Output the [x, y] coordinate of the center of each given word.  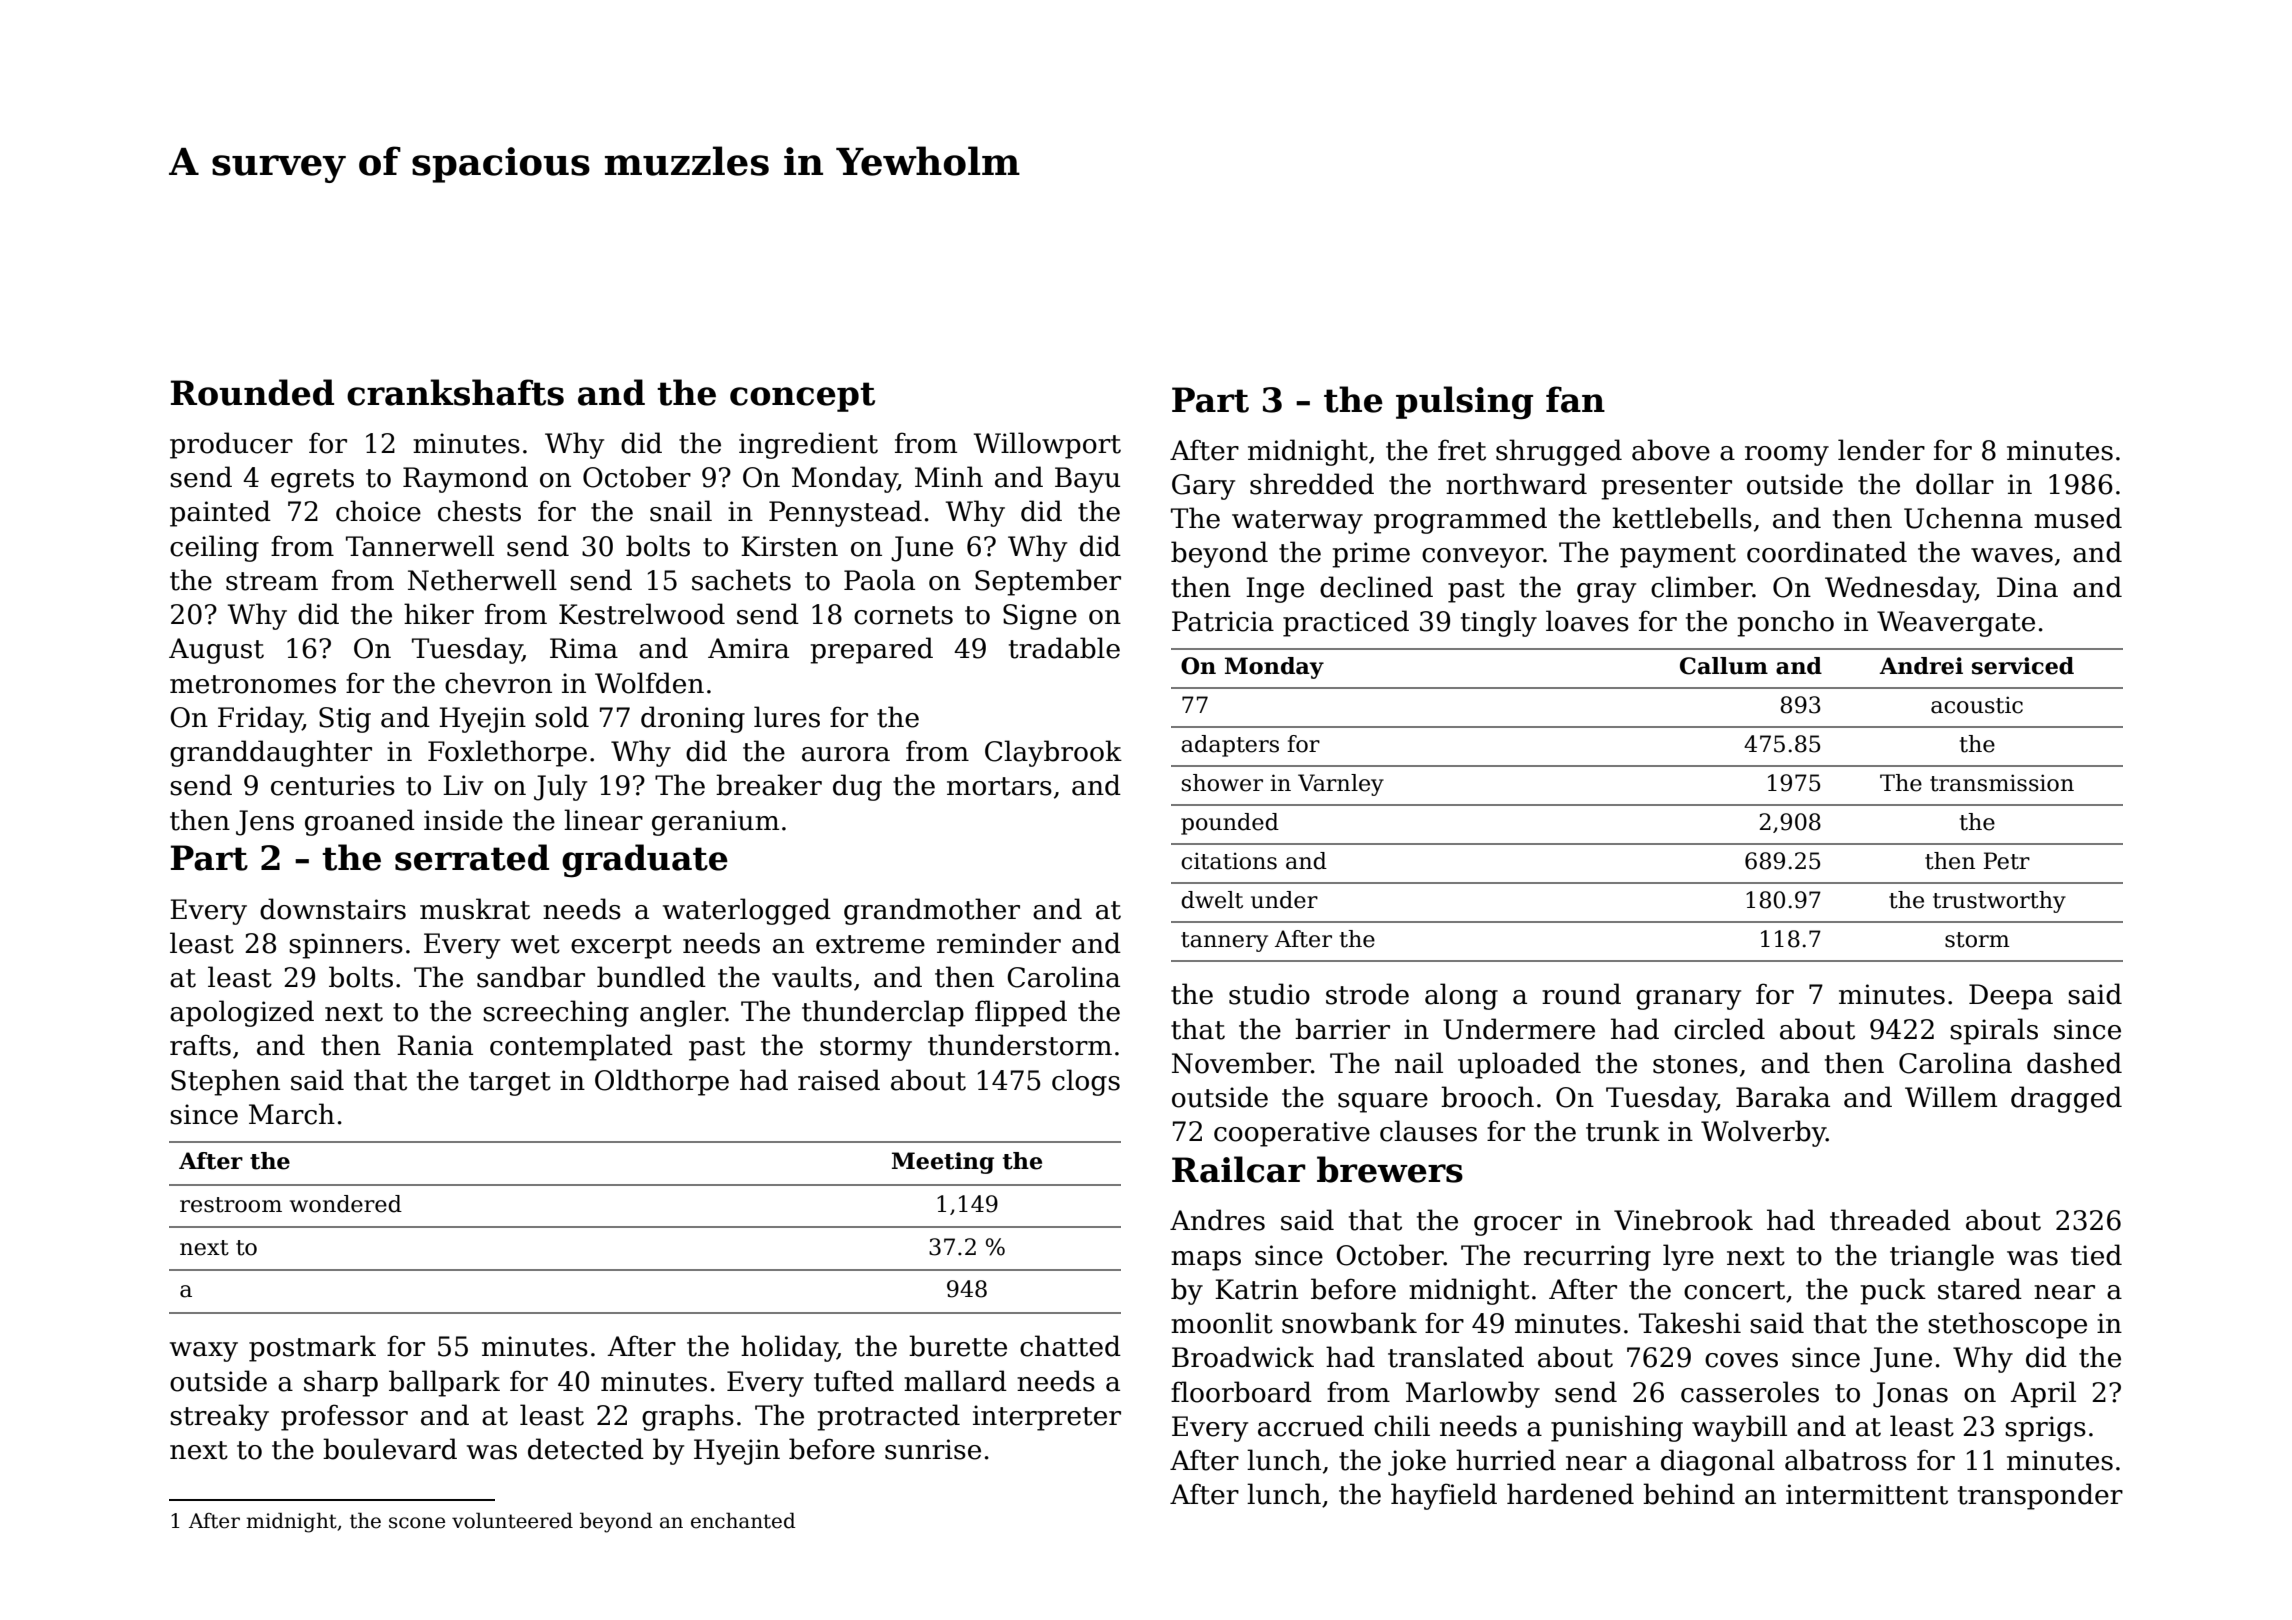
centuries [333, 785]
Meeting [943, 1163]
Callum [1724, 666]
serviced [2023, 666]
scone [417, 1523]
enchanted [743, 1520]
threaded [1890, 1220]
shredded [1312, 484]
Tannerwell [420, 546]
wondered [346, 1204]
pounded [1230, 824]
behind [1689, 1494]
